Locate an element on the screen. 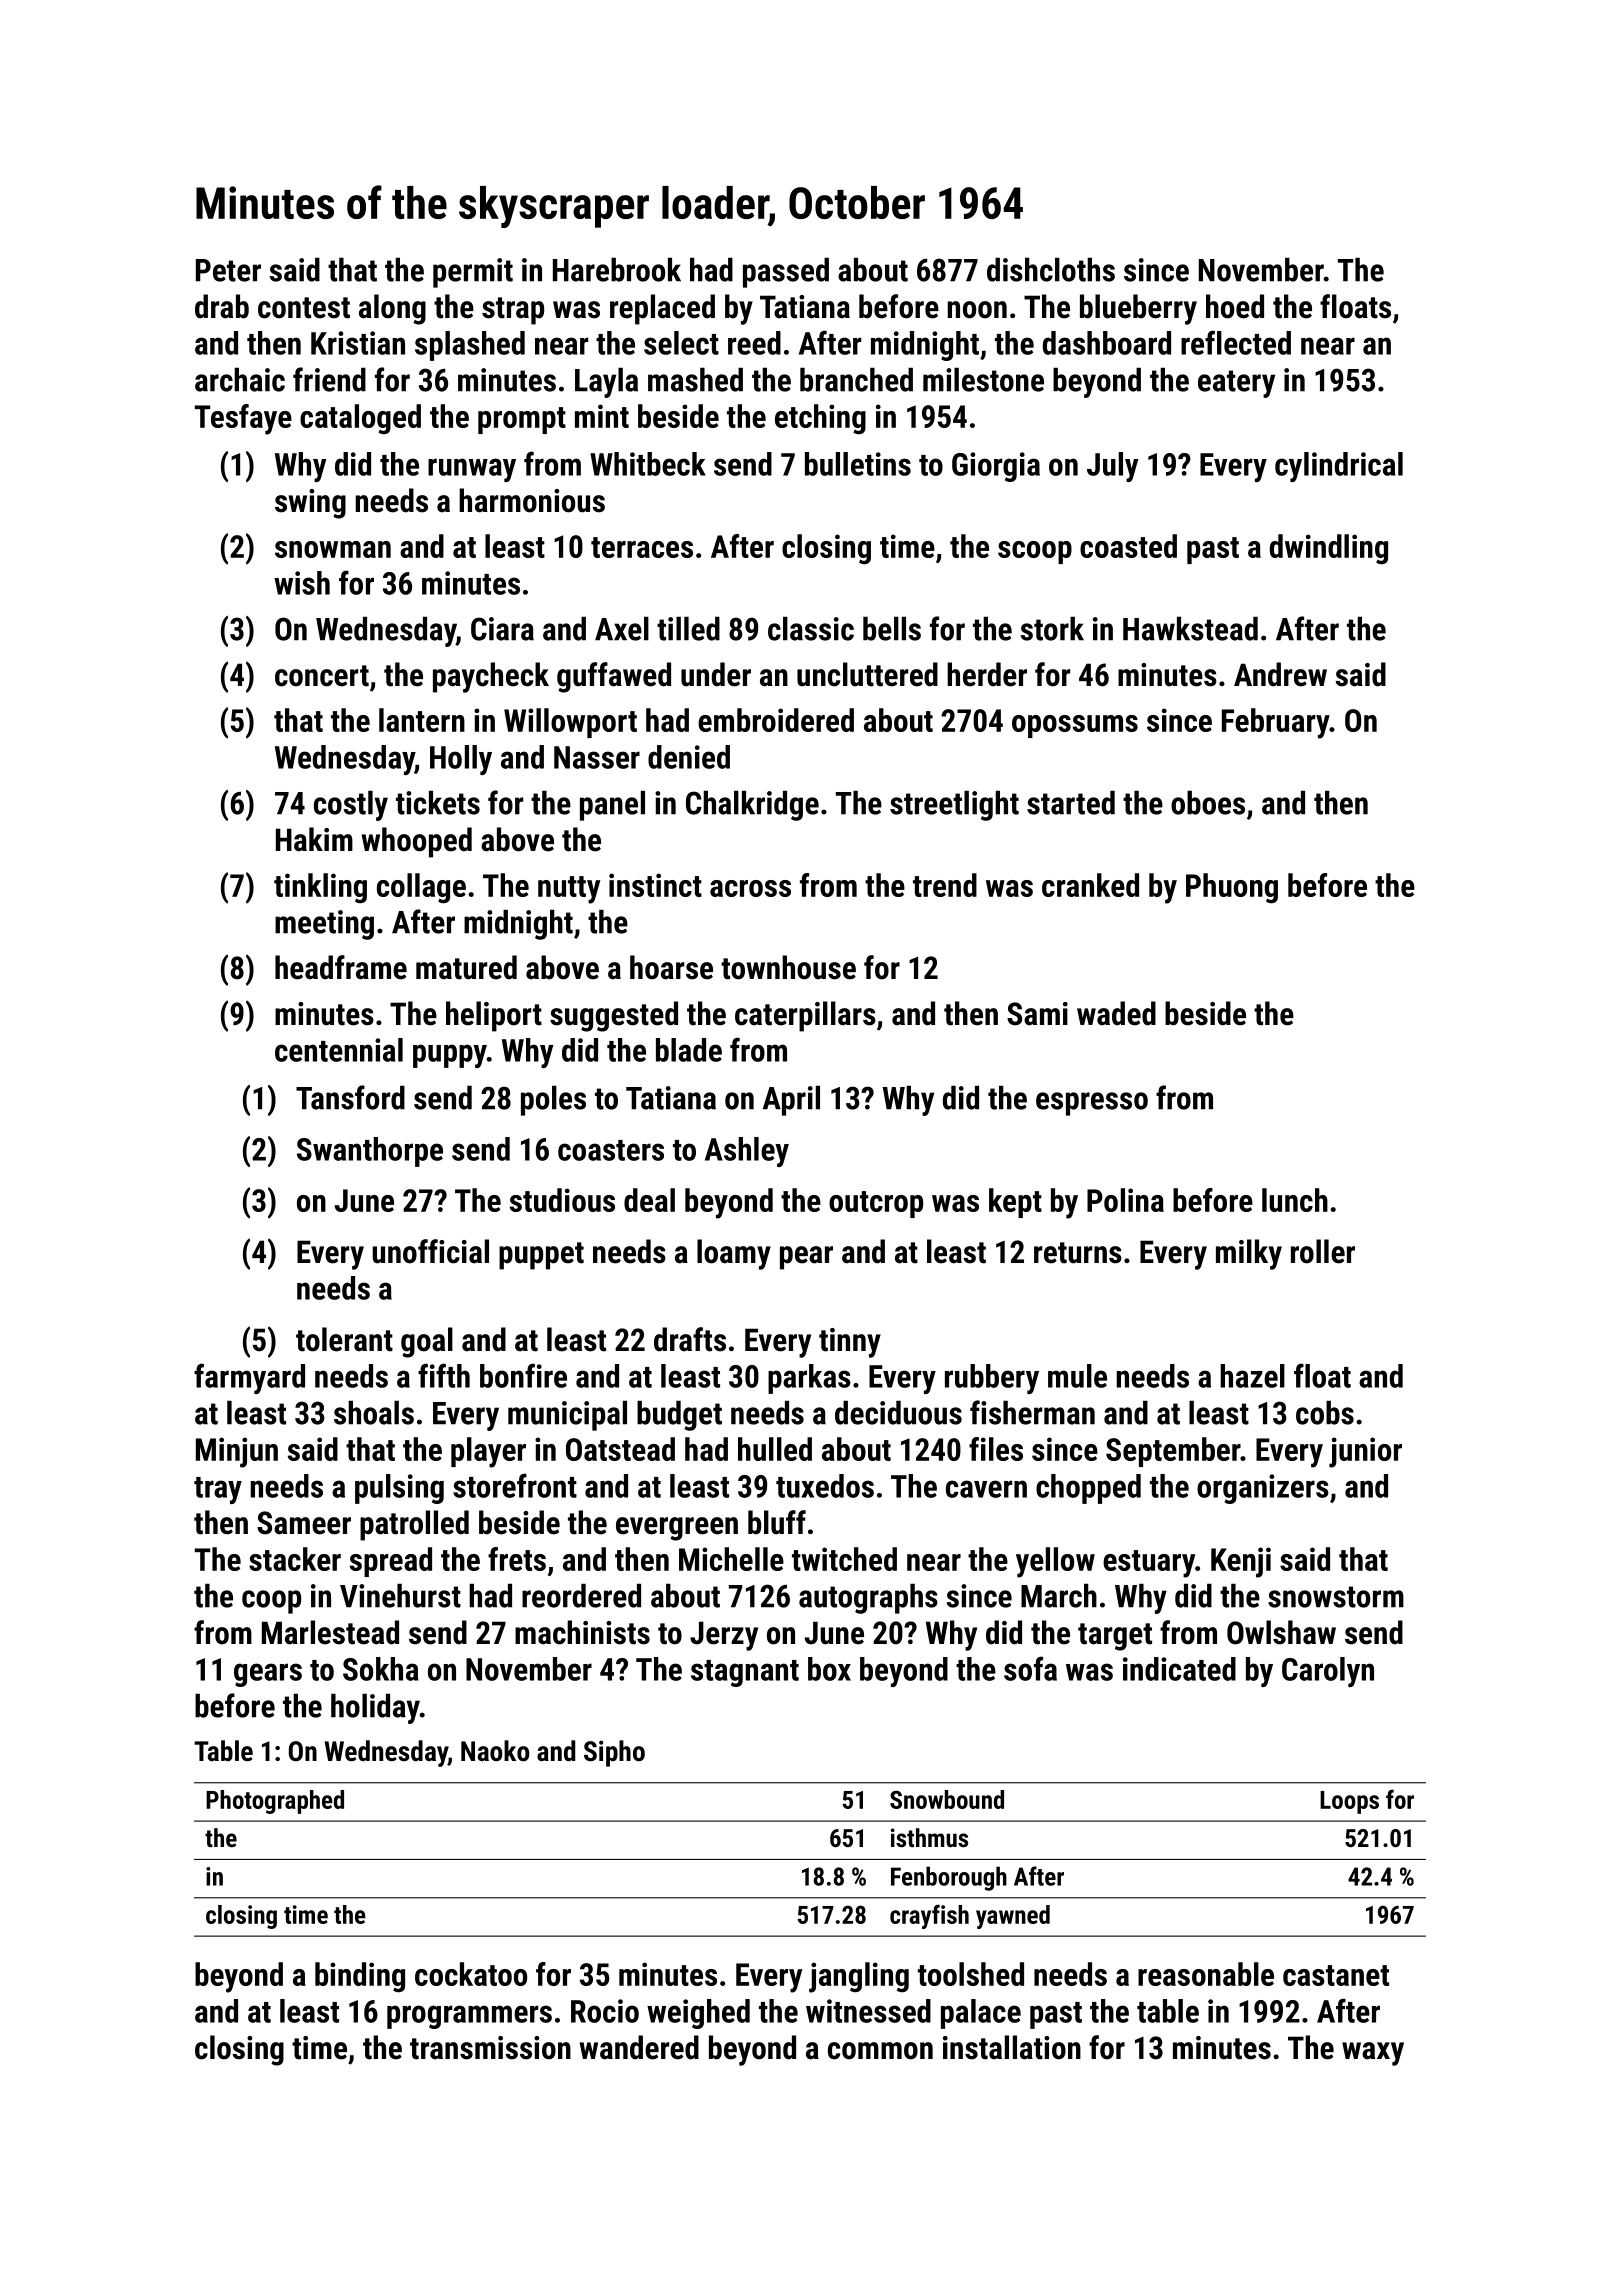 This screenshot has height=2292, width=1620. bells is located at coordinates (892, 629).
